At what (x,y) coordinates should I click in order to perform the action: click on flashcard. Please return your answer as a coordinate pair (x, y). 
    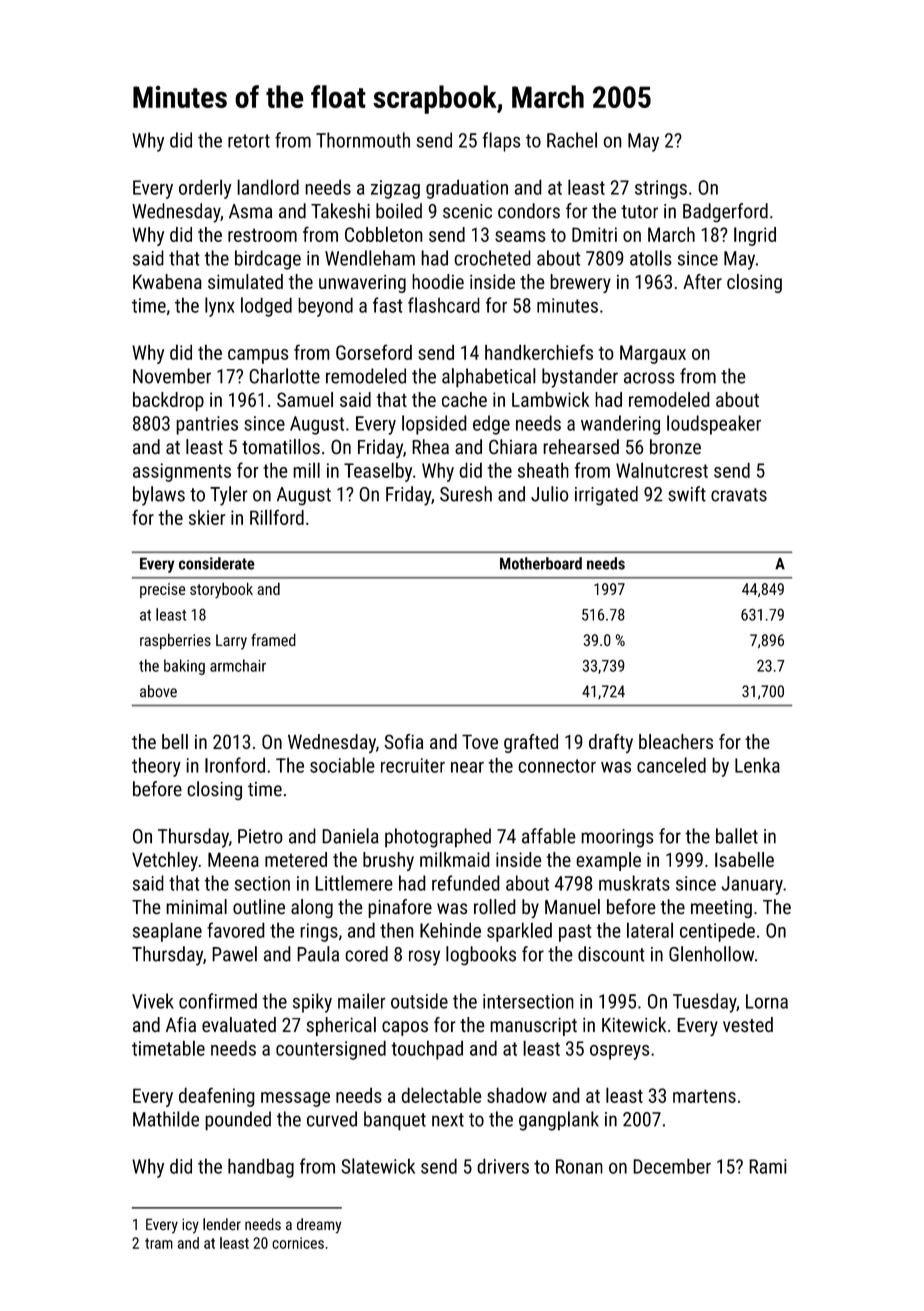
    Looking at the image, I should click on (444, 305).
